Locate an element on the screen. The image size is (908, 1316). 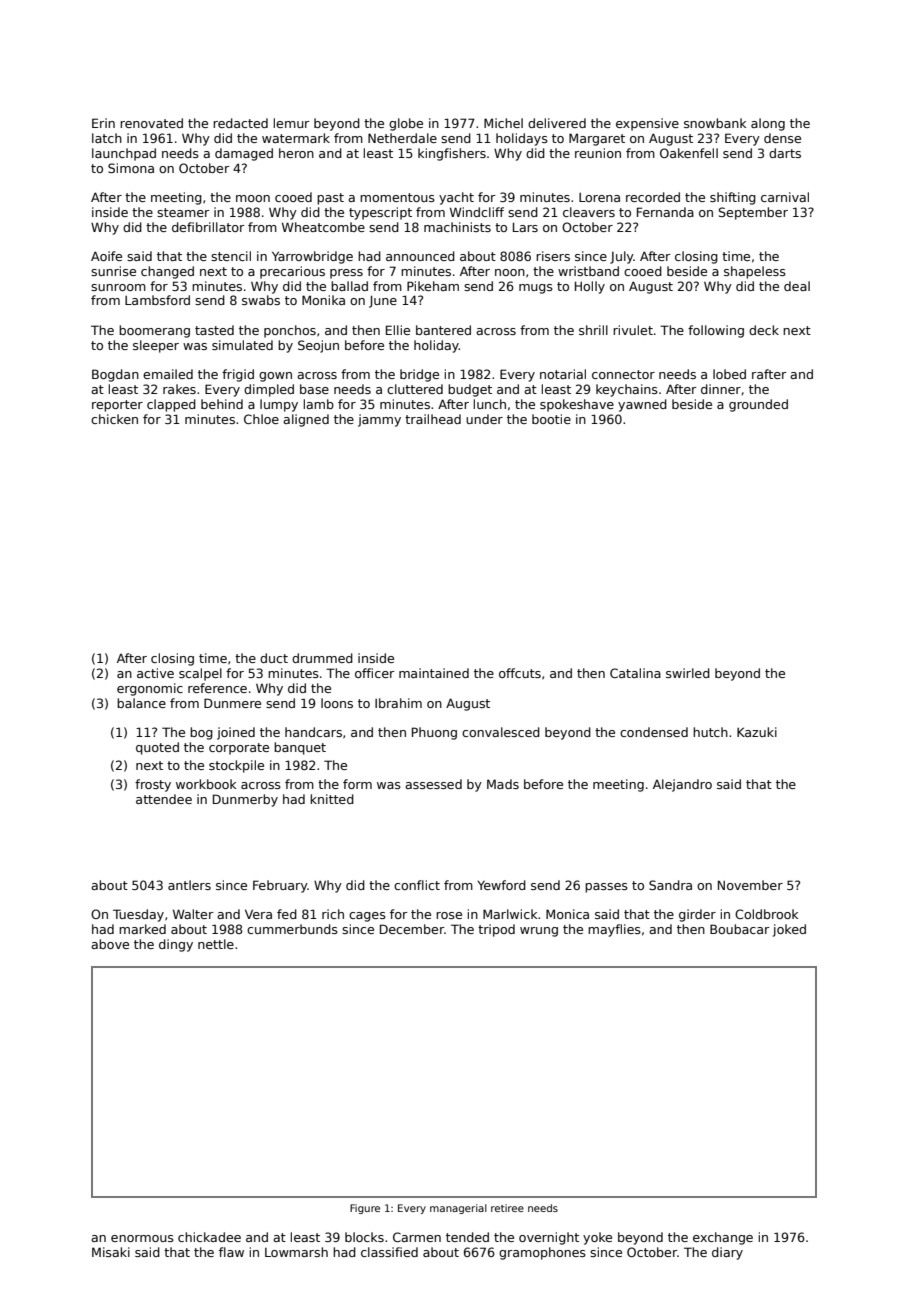
managerial is located at coordinates (458, 1209).
